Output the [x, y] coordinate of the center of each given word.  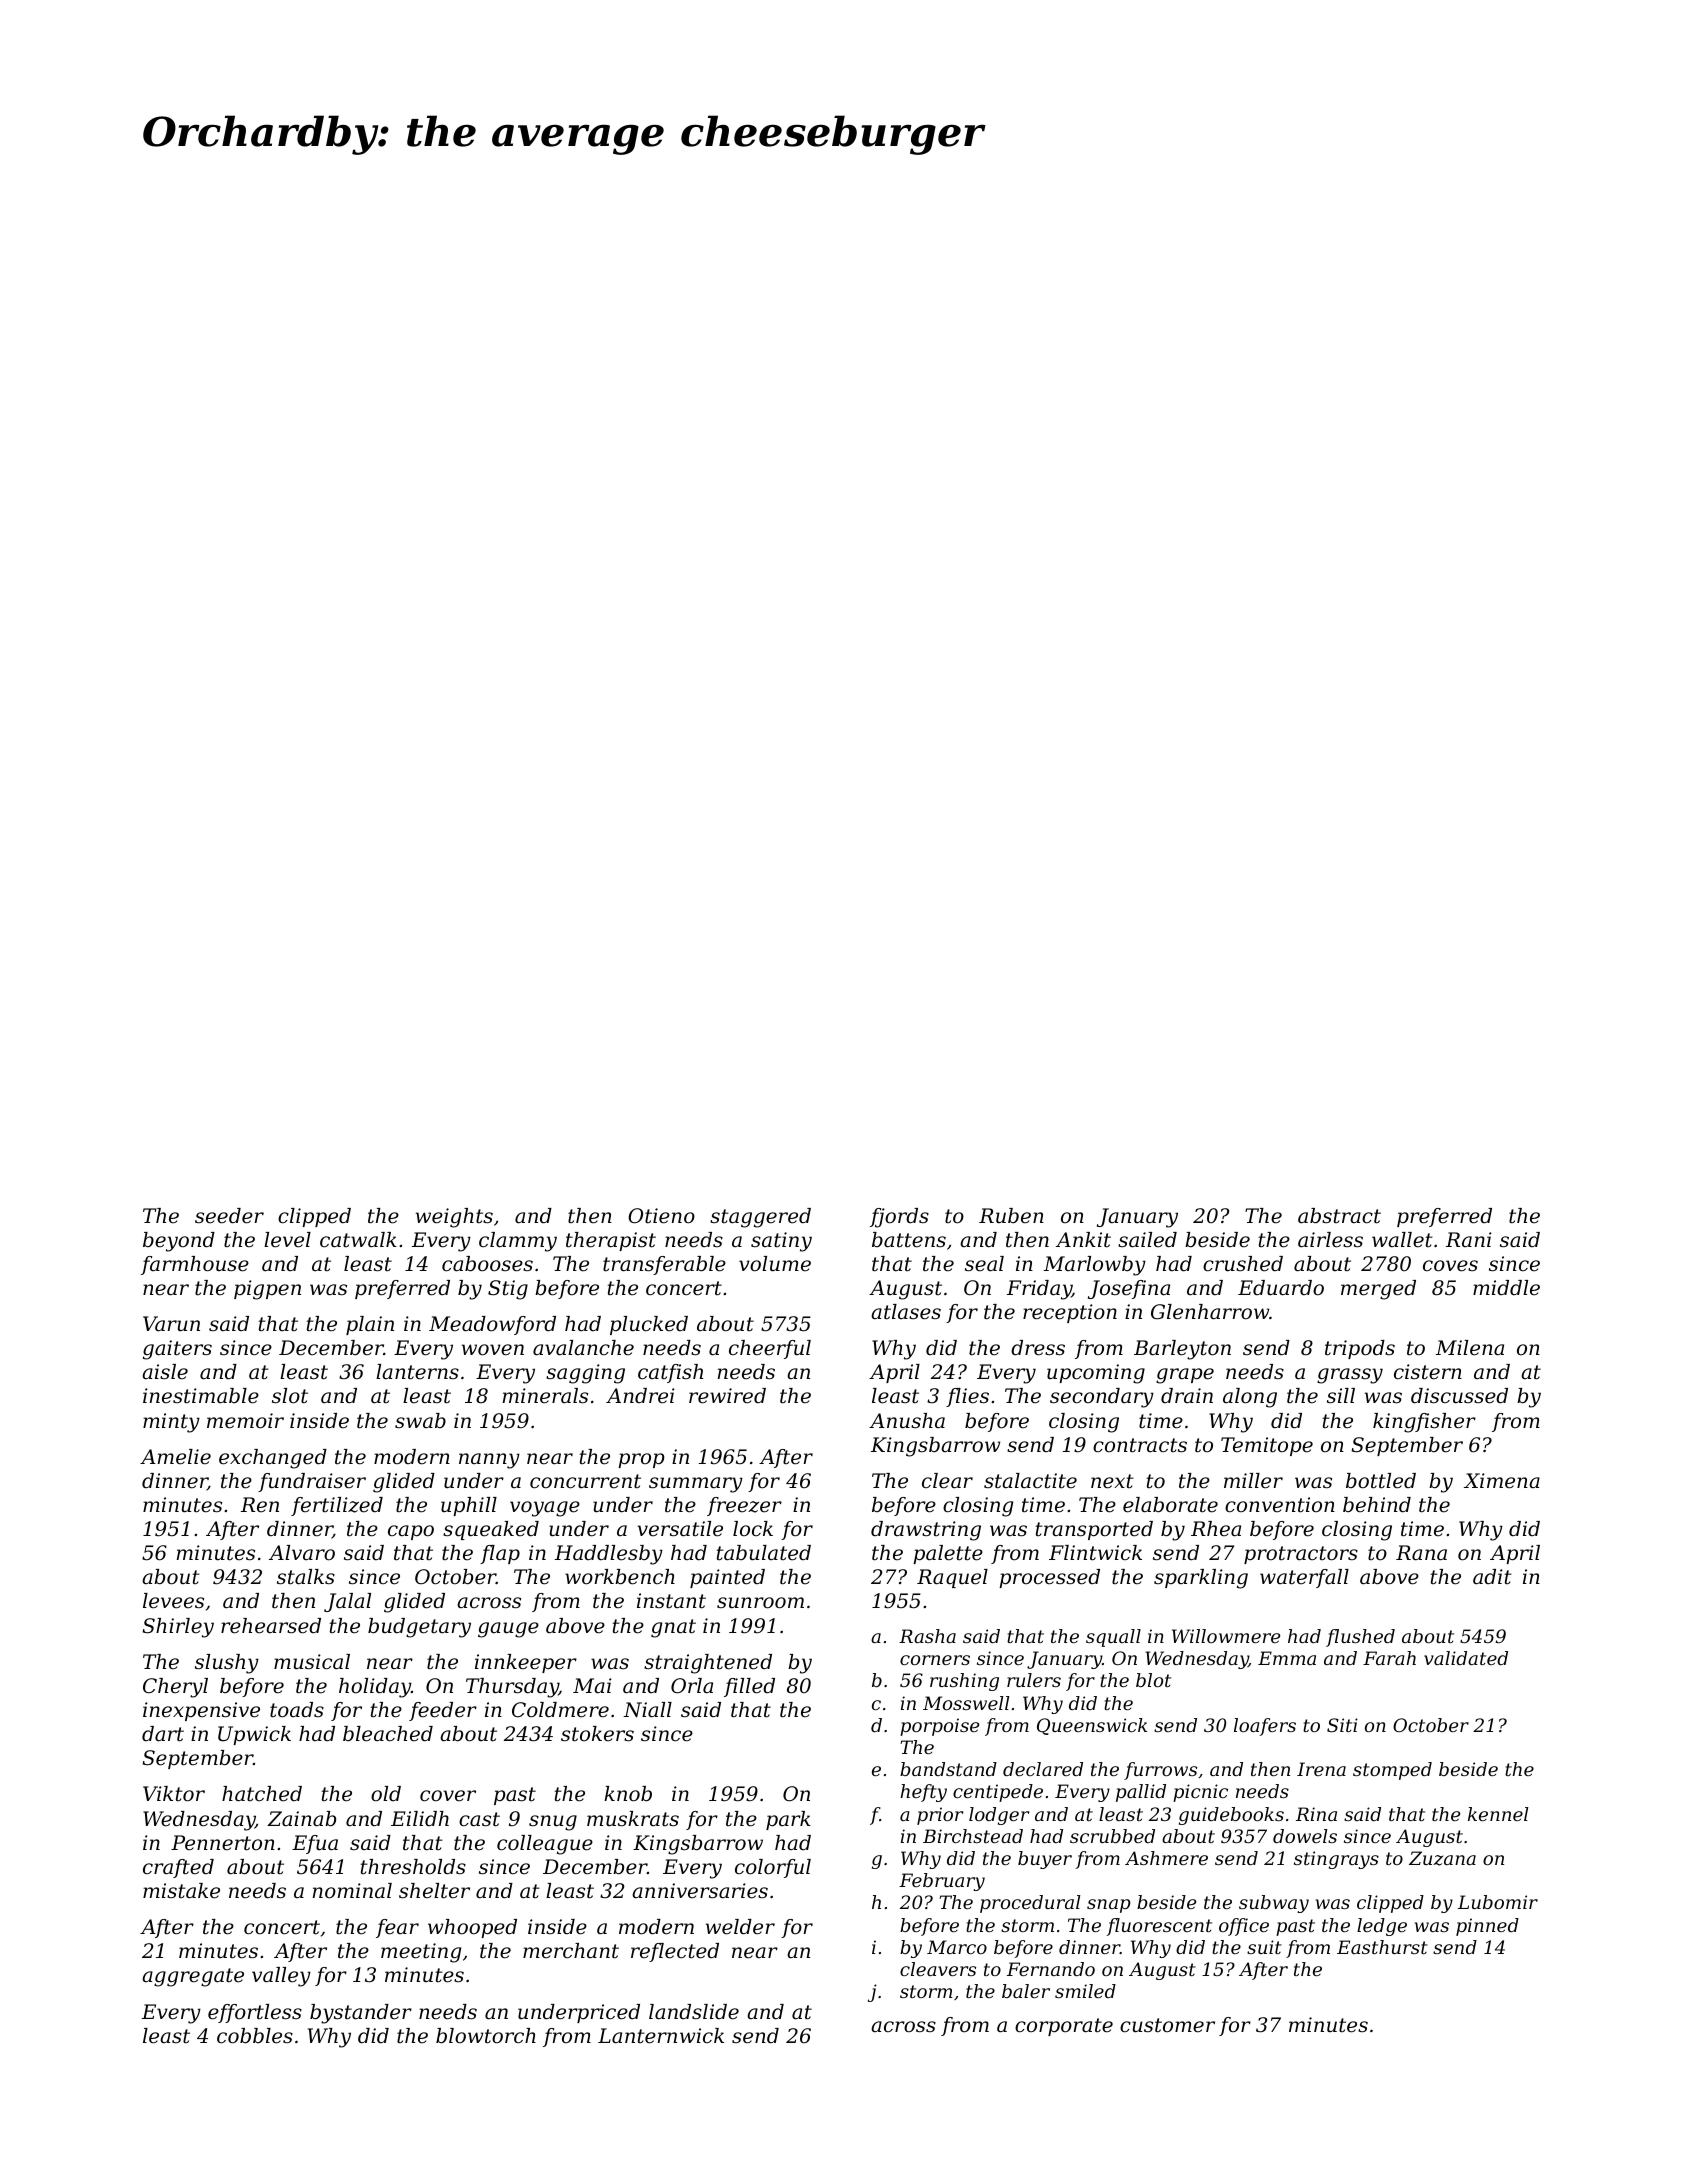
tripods [1360, 1349]
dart [163, 1734]
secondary [1102, 1398]
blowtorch [486, 2036]
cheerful [770, 1349]
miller [1253, 1481]
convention [1280, 1505]
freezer [744, 1506]
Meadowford [492, 1325]
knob [628, 1794]
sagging [585, 1374]
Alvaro [302, 1553]
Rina [1316, 1814]
